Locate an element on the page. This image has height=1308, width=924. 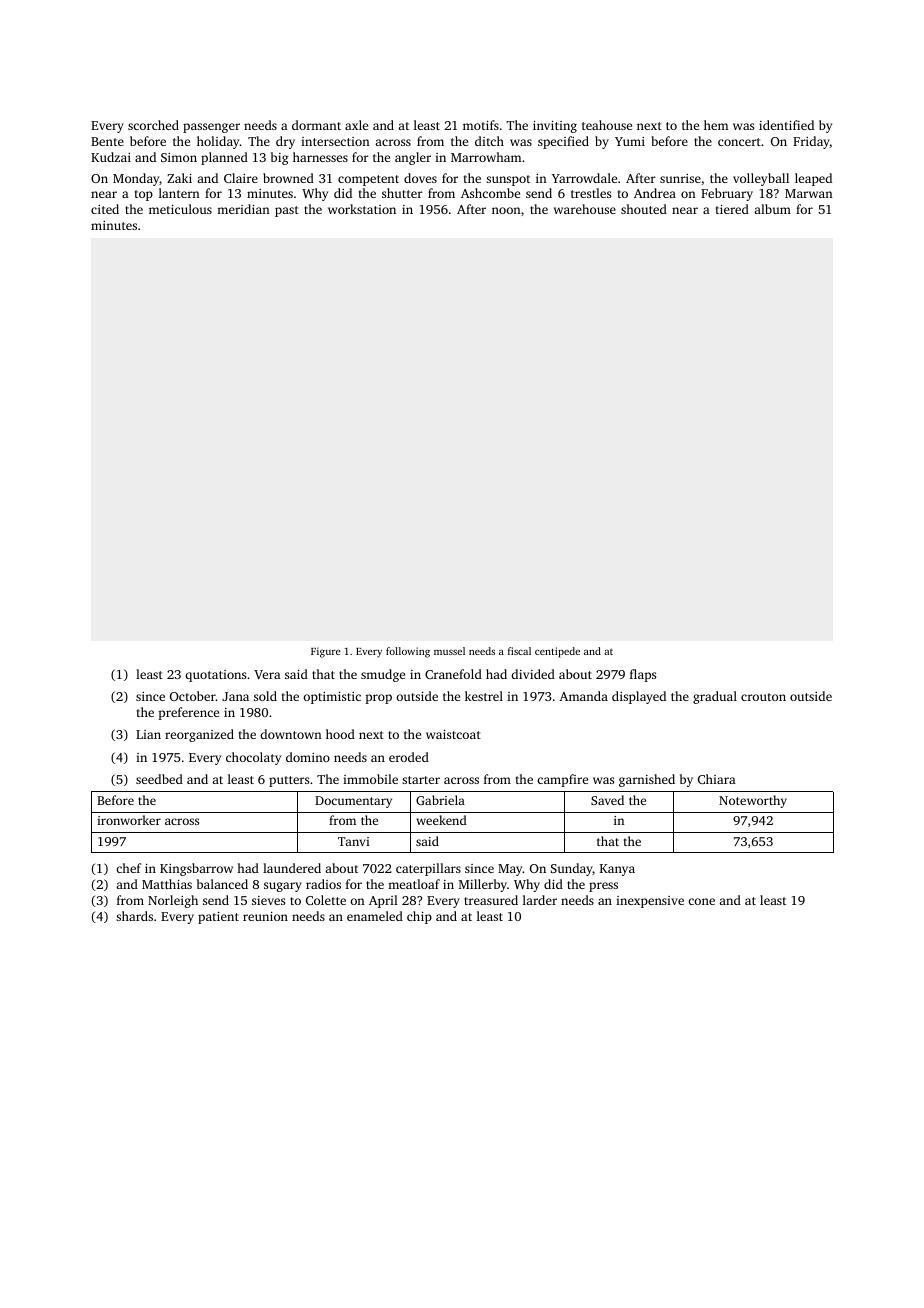
Figure is located at coordinates (326, 652).
